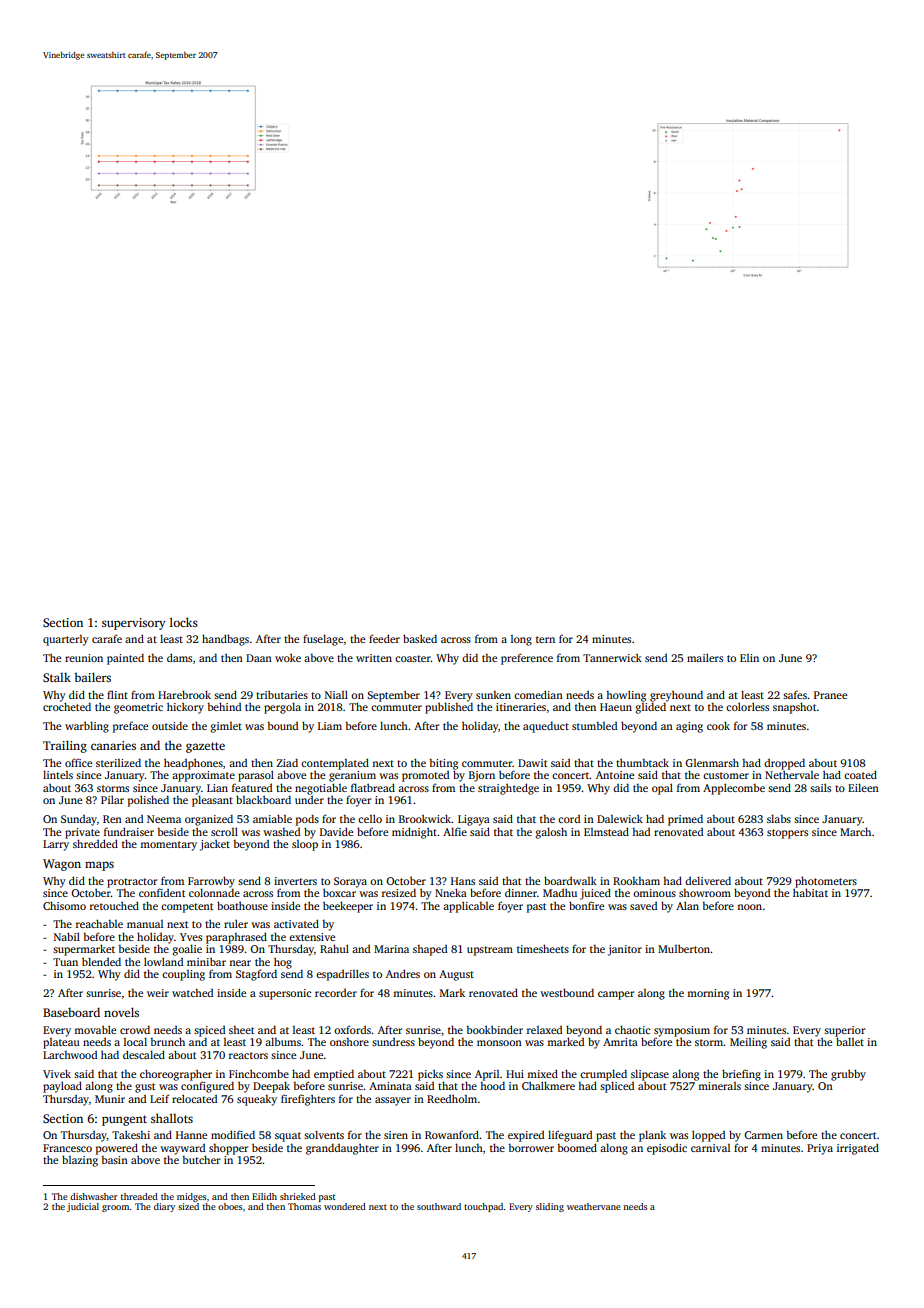  Describe the element at coordinates (125, 659) in the screenshot. I see `painted` at that location.
